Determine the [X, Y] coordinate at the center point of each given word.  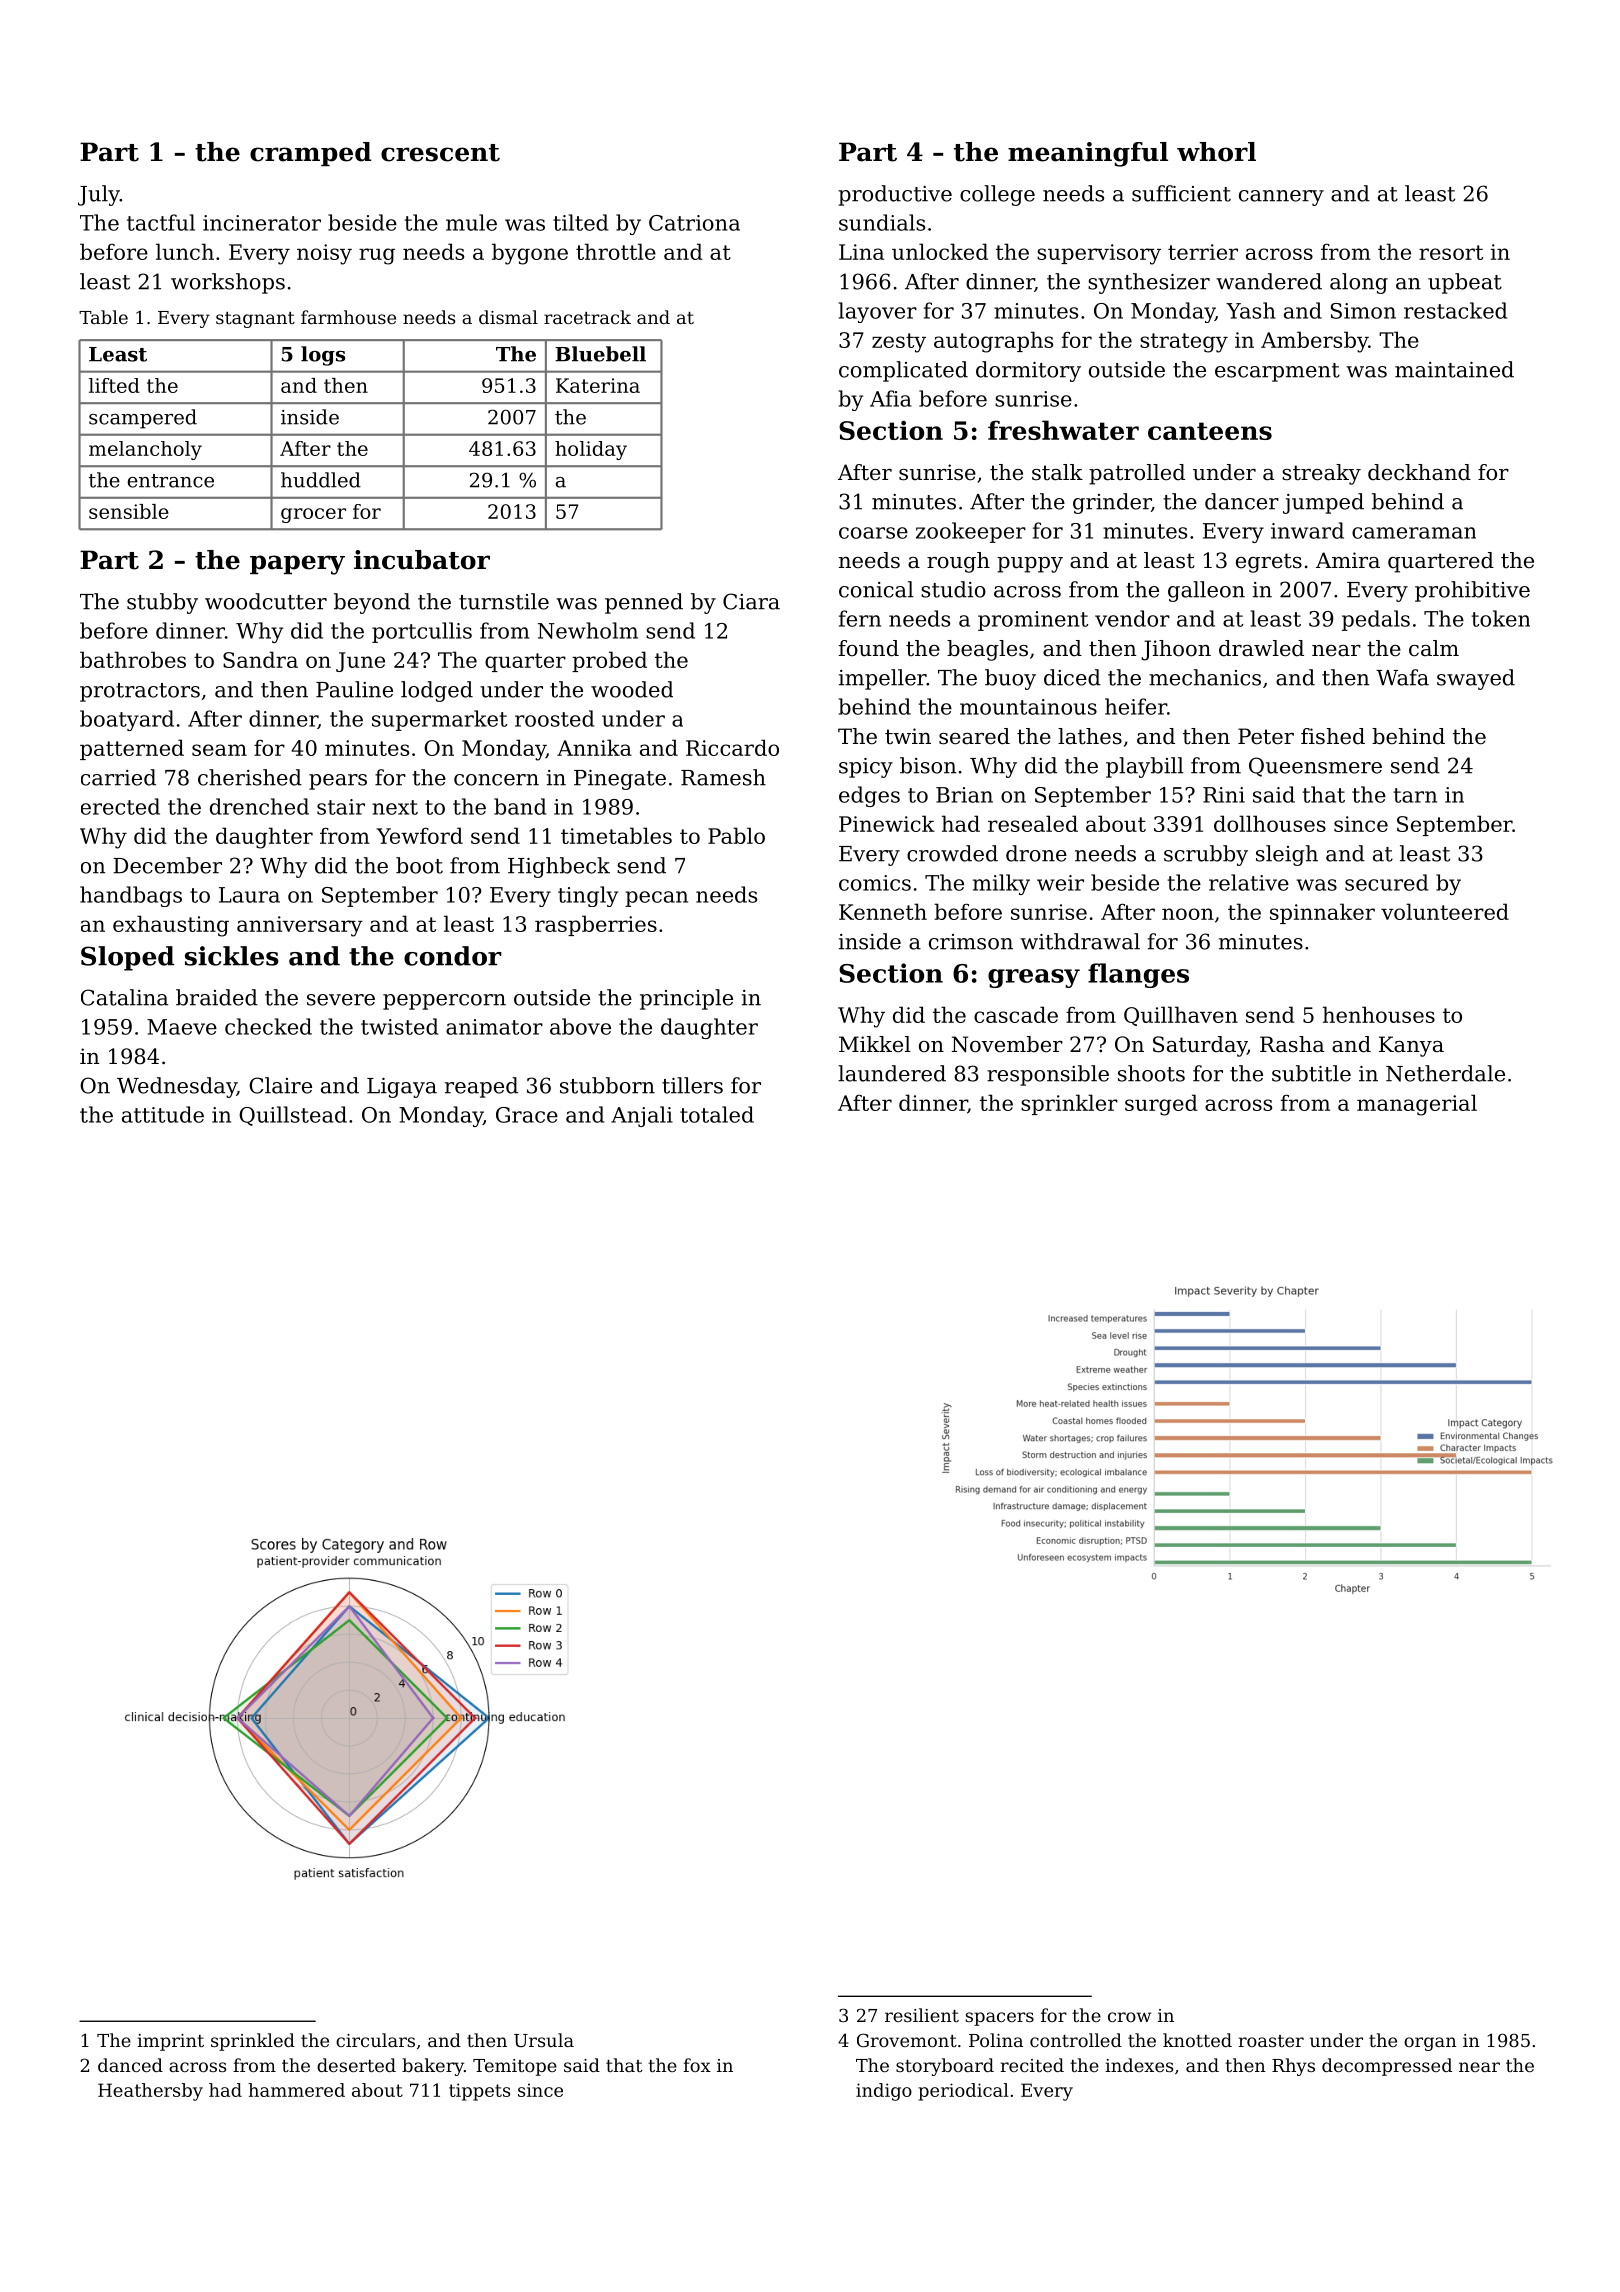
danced [130, 2065]
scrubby [1206, 855]
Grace [527, 1115]
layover [878, 312]
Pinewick [887, 823]
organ [1430, 2044]
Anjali [642, 1116]
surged [1161, 1105]
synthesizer [1149, 283]
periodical [963, 2092]
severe [341, 1000]
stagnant [255, 320]
